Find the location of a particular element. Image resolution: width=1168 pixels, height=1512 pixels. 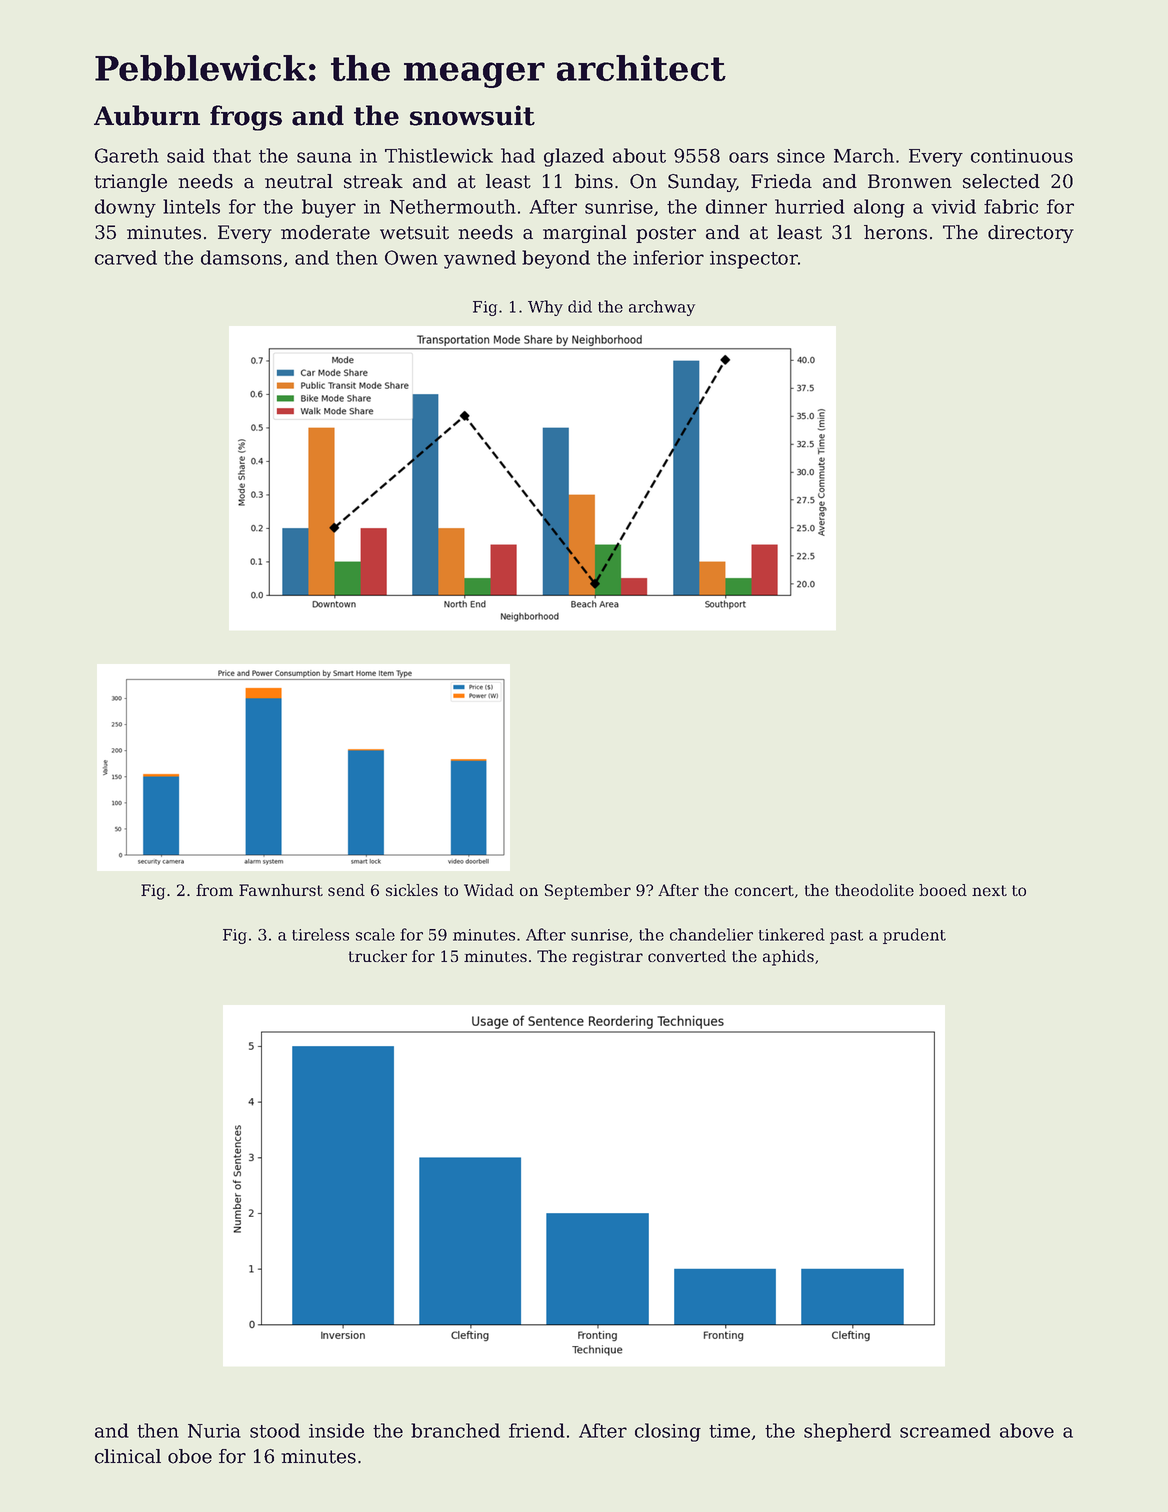

from is located at coordinates (214, 890).
